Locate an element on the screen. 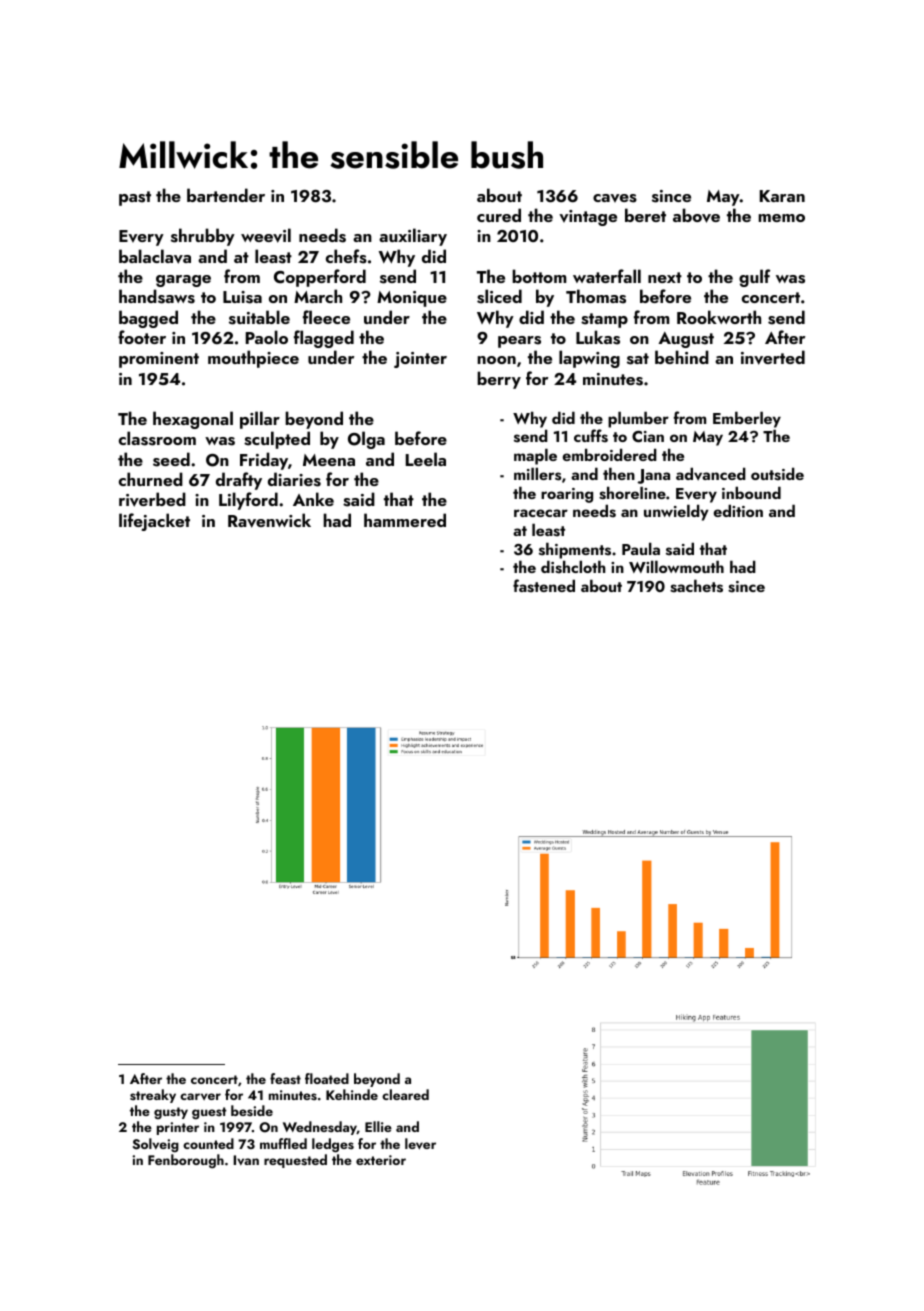 The image size is (924, 1311). past is located at coordinates (135, 198).
